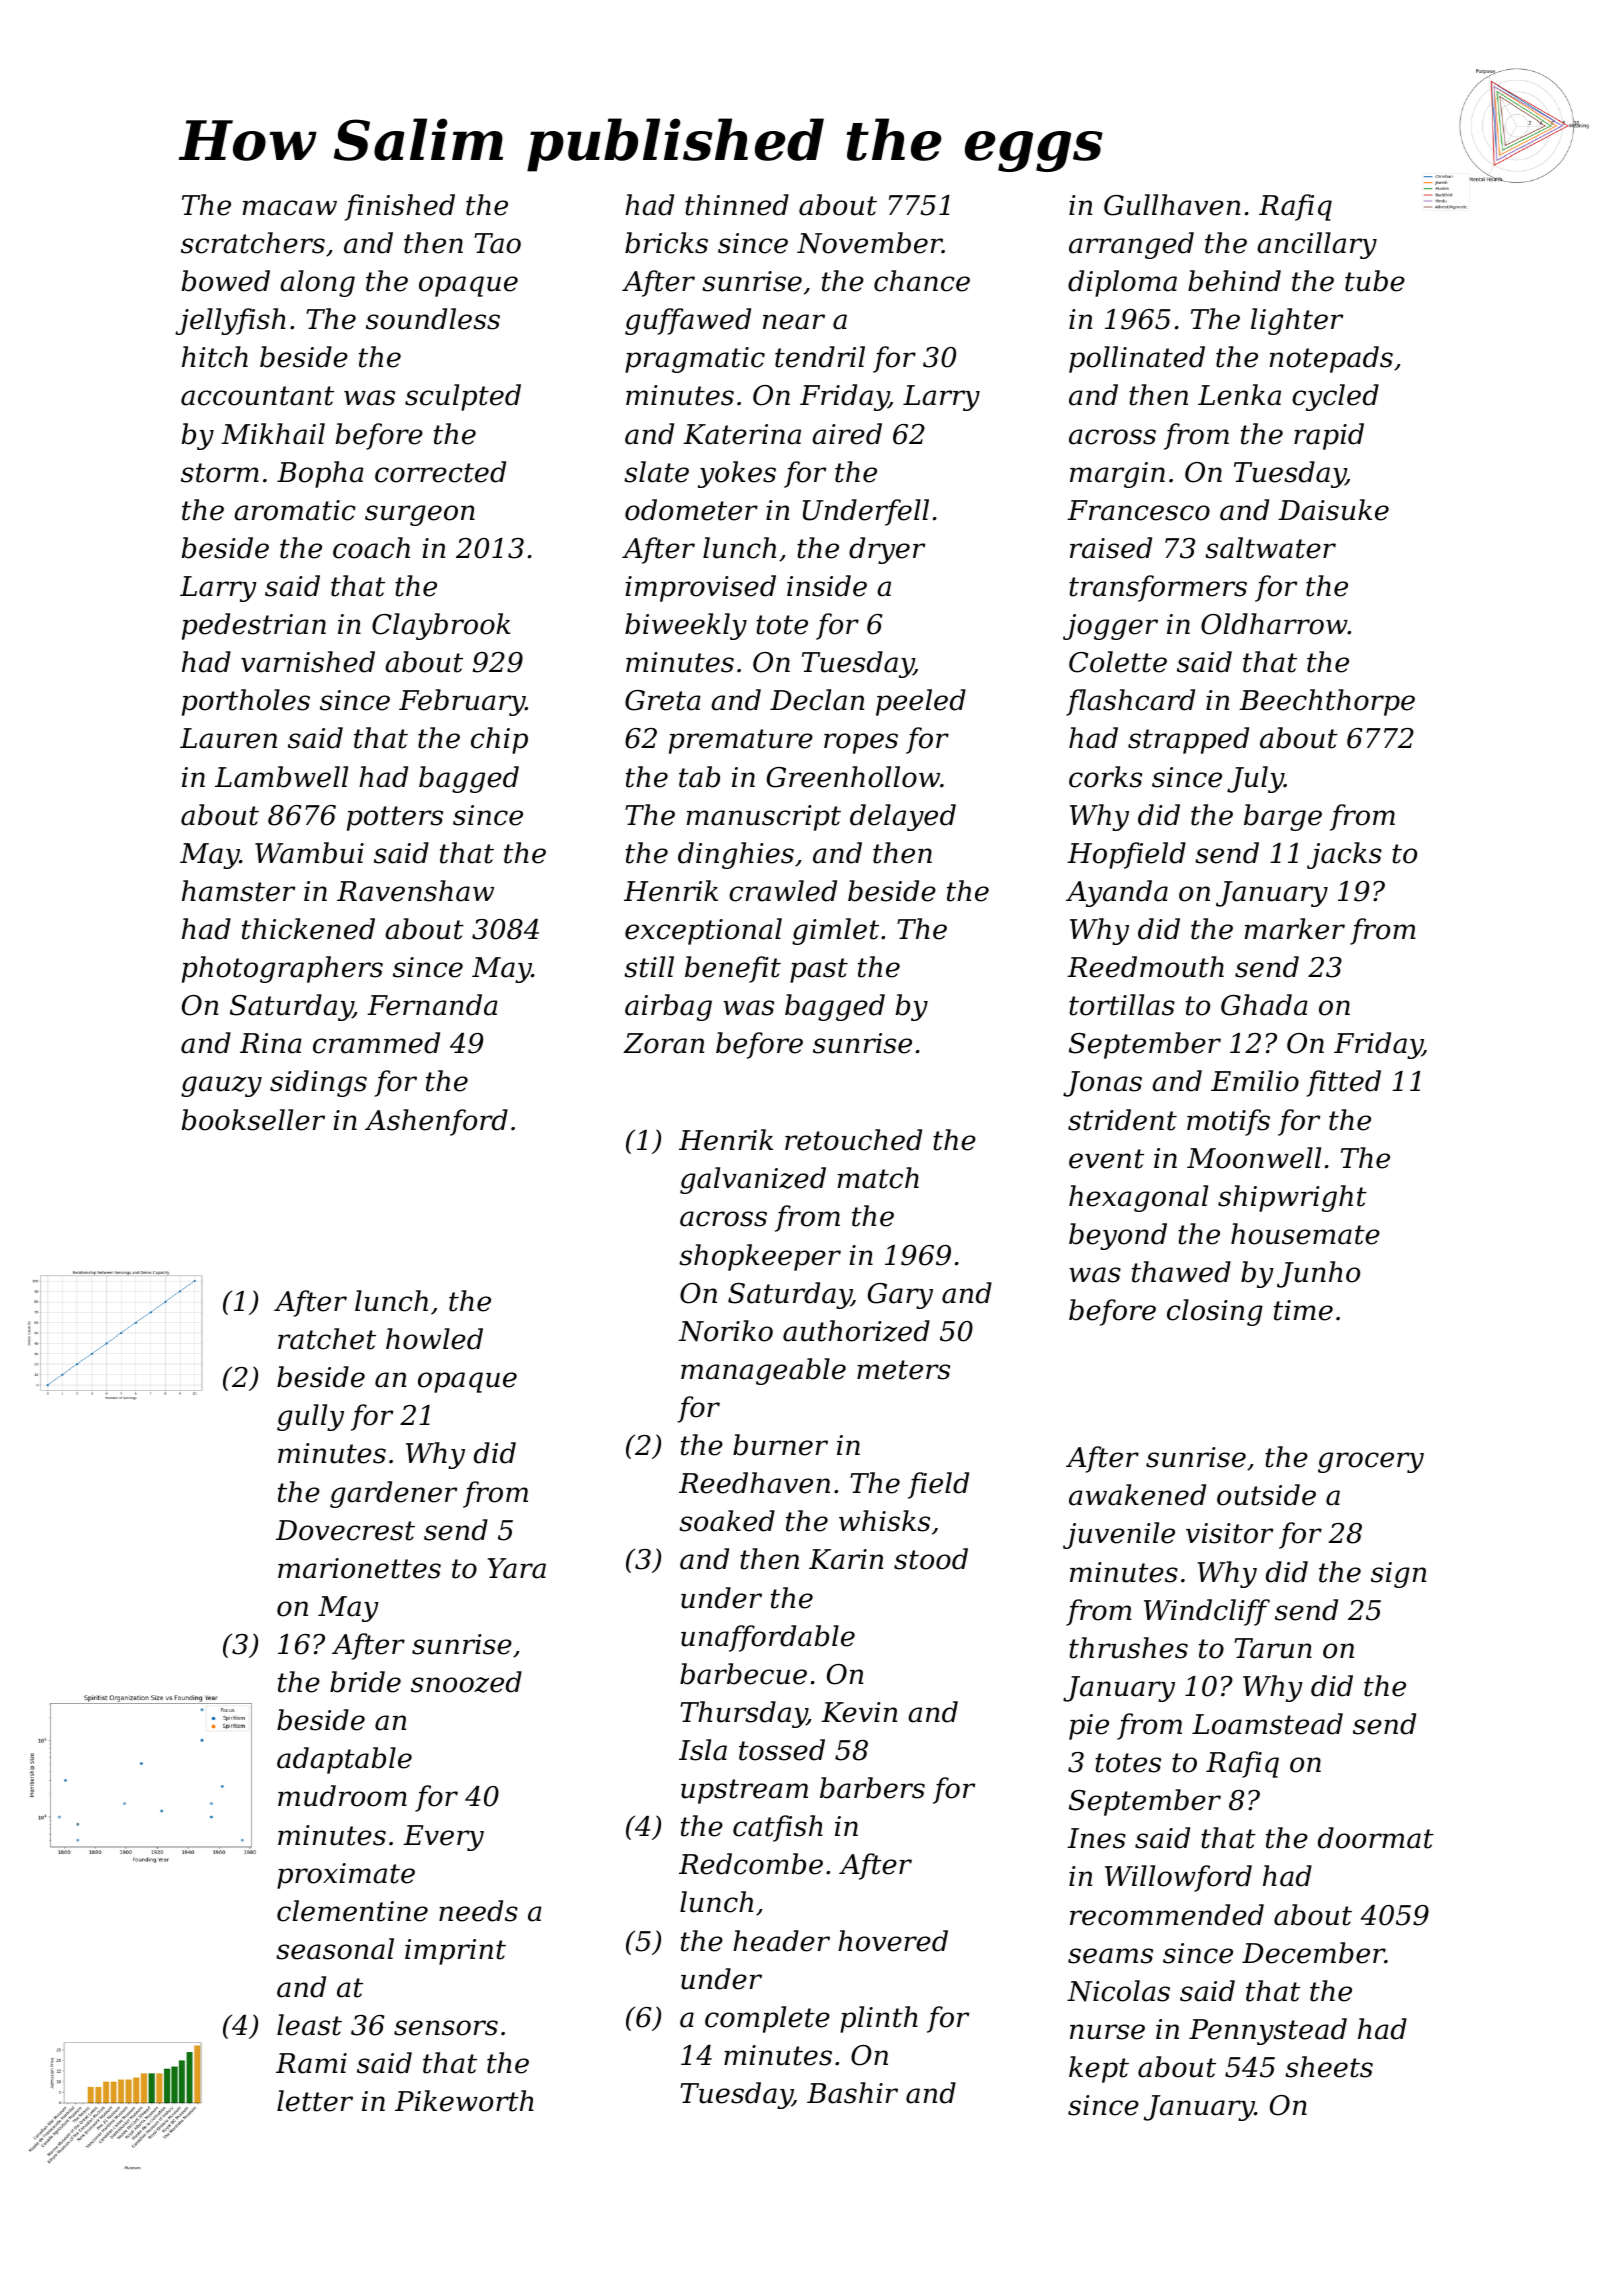 This screenshot has width=1620, height=2292. What do you see at coordinates (778, 1828) in the screenshot?
I see `catfish` at bounding box center [778, 1828].
